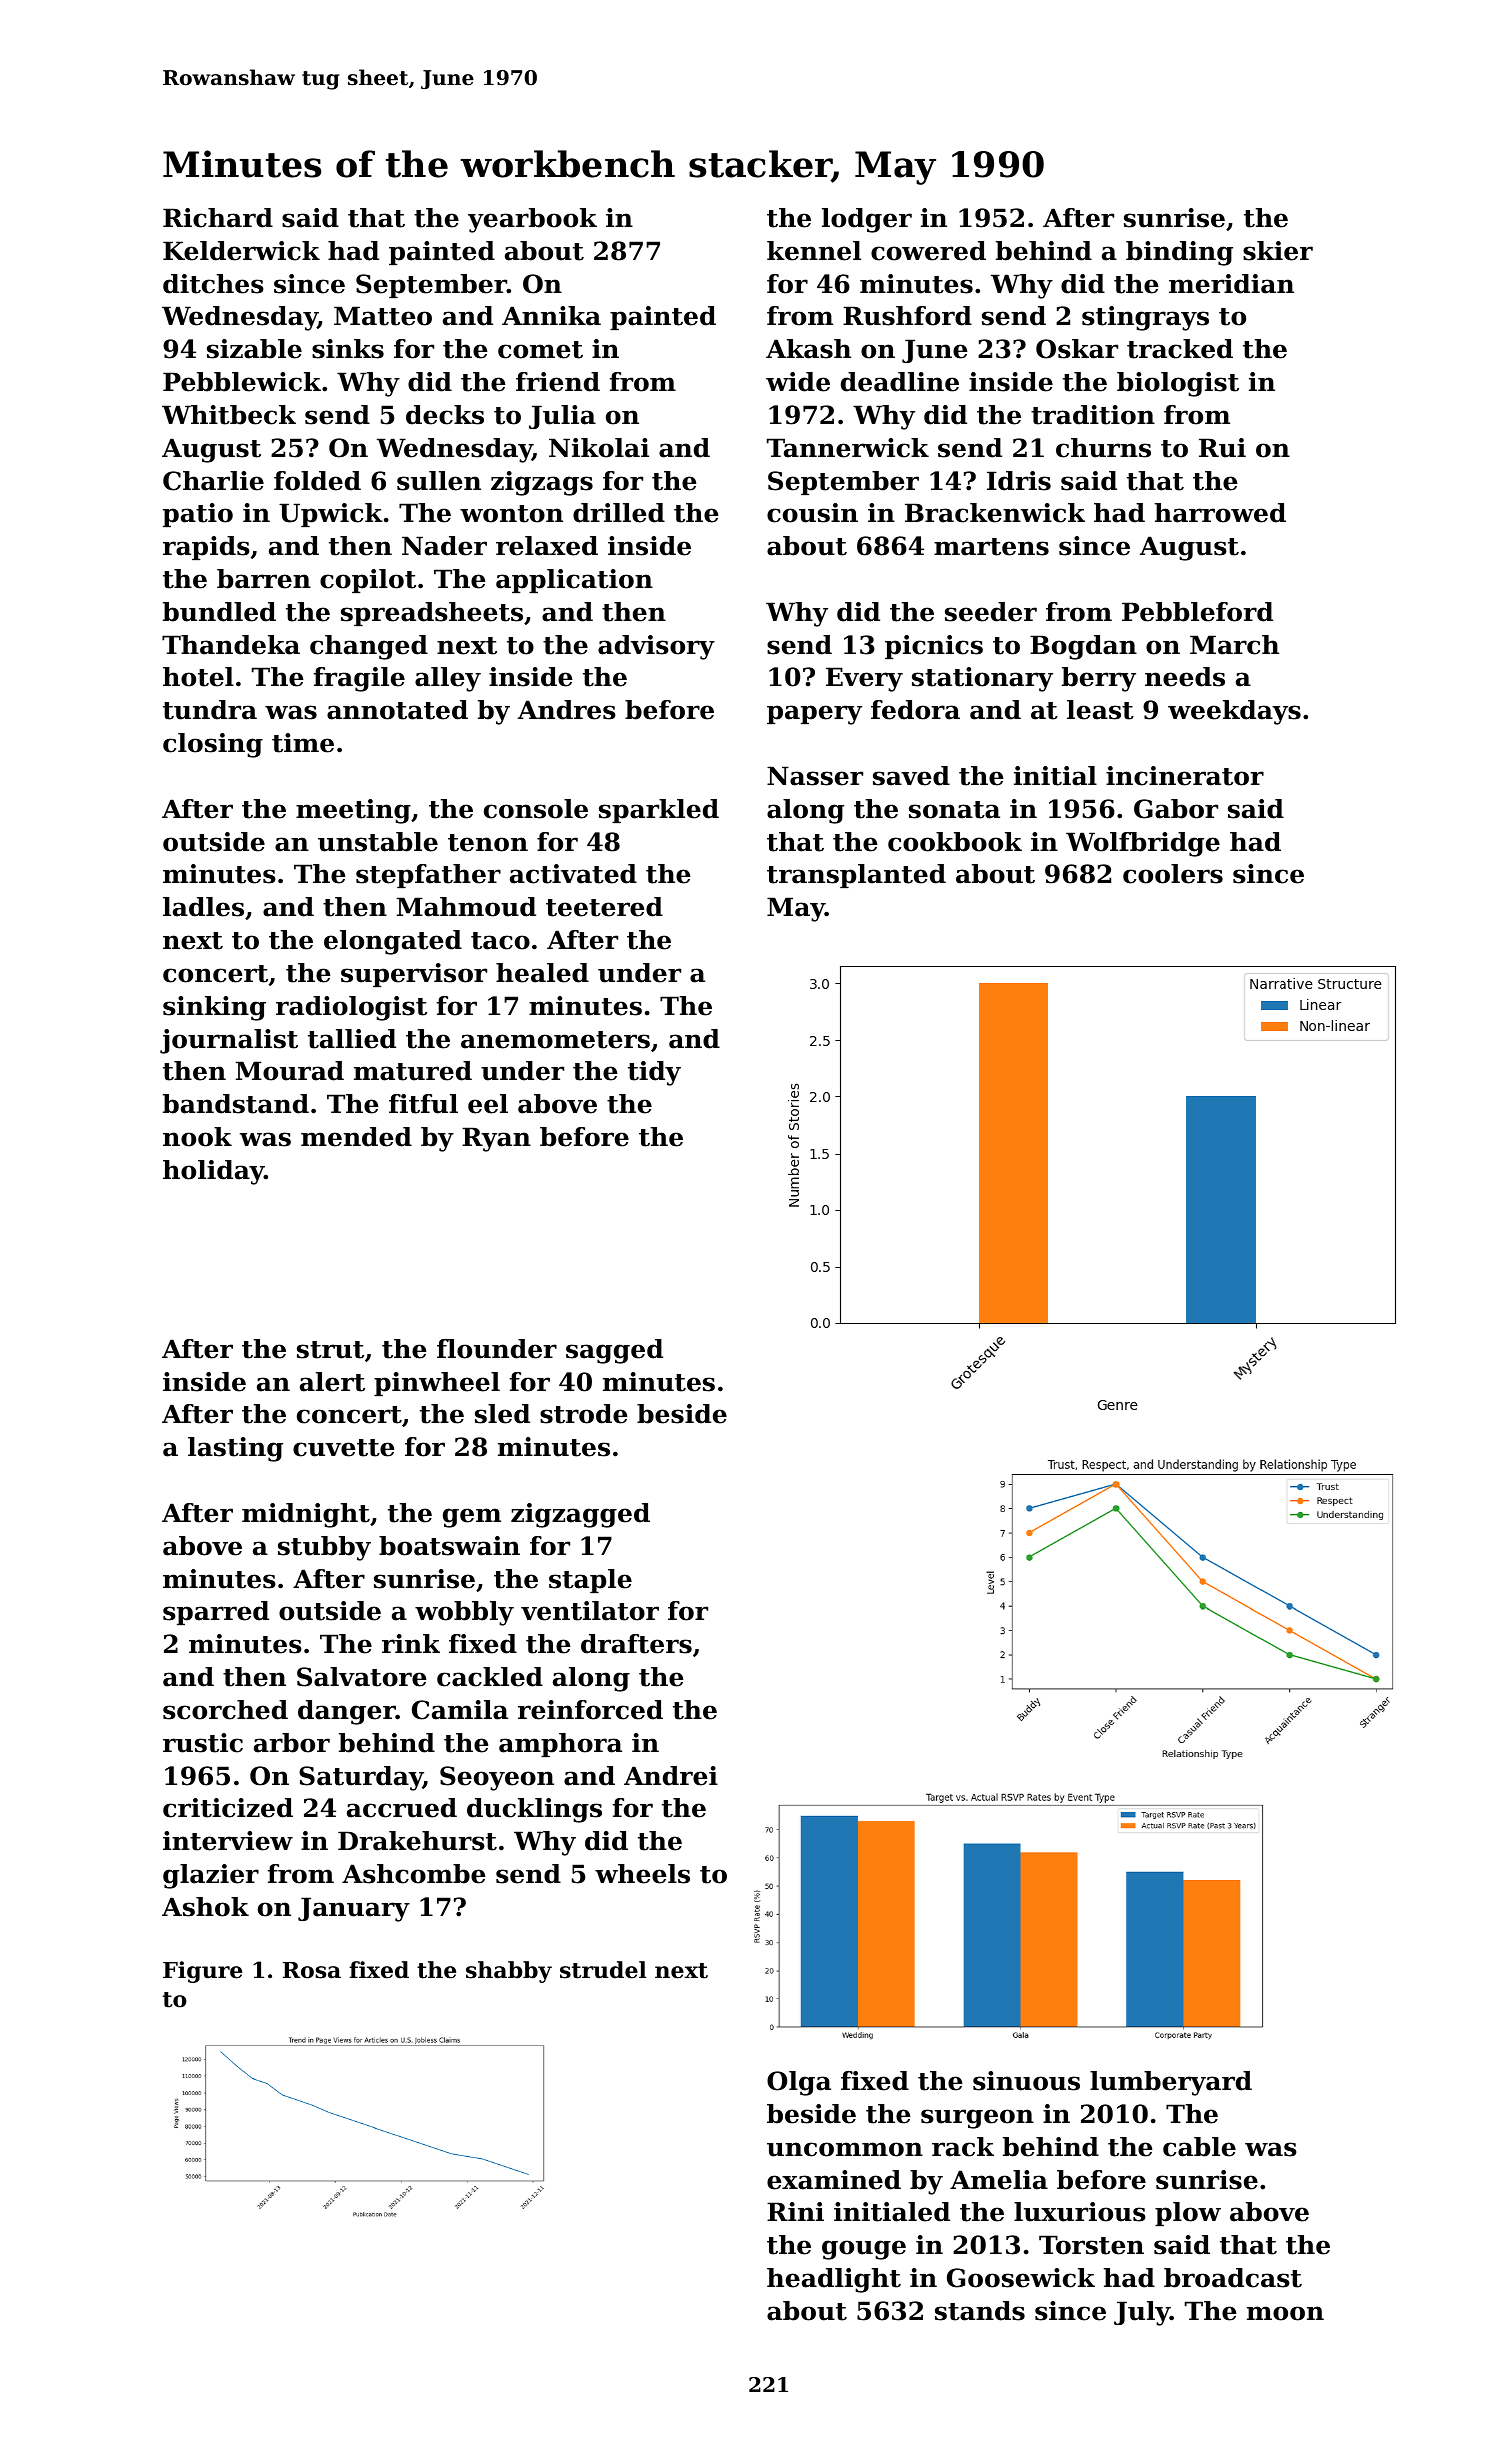 The height and width of the image is (2464, 1496). What do you see at coordinates (205, 1907) in the image?
I see `Ashok` at bounding box center [205, 1907].
